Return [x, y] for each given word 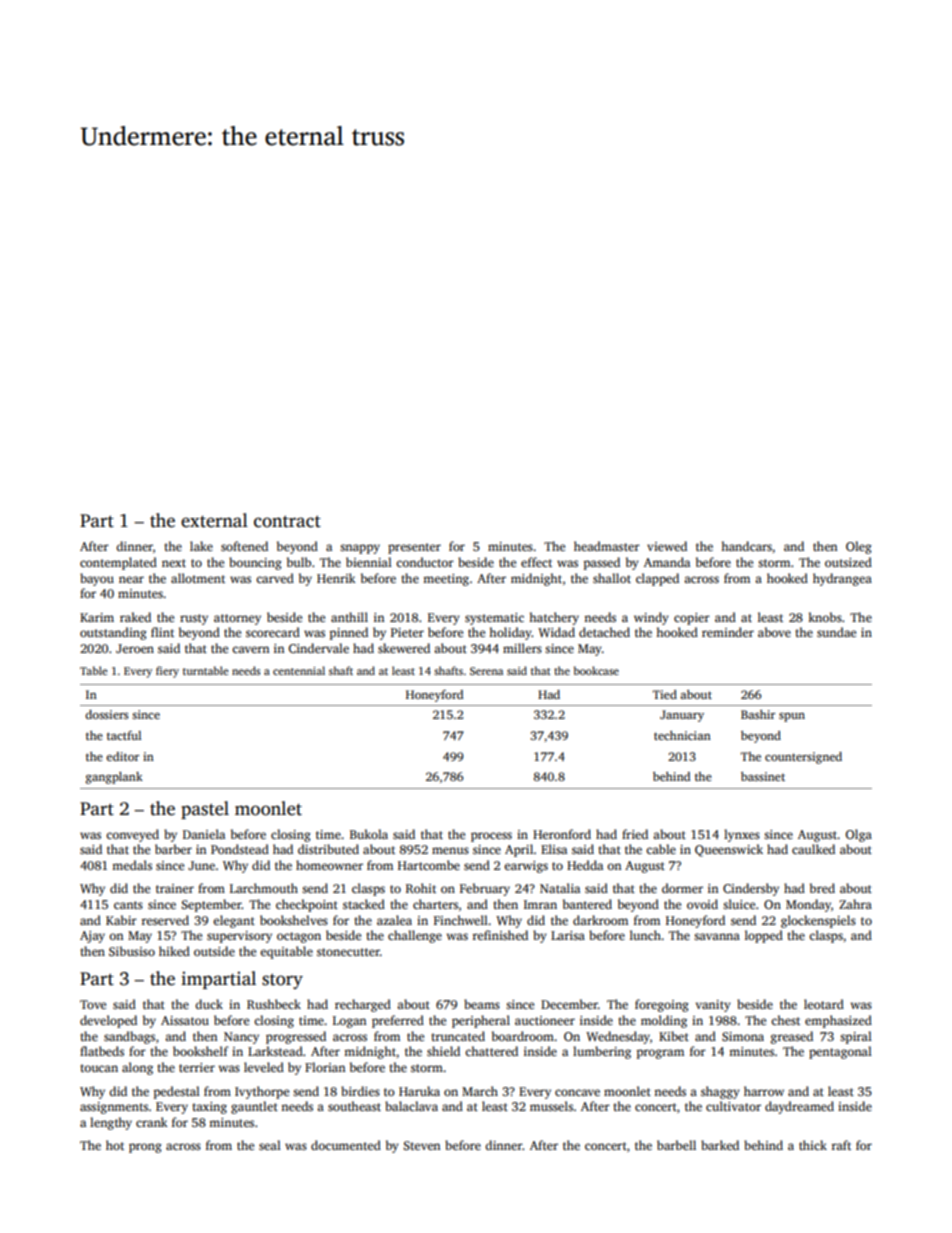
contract [287, 521]
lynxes [742, 835]
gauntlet [254, 1107]
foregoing [662, 1005]
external [214, 520]
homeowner [329, 865]
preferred [398, 1021]
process [491, 837]
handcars [746, 546]
